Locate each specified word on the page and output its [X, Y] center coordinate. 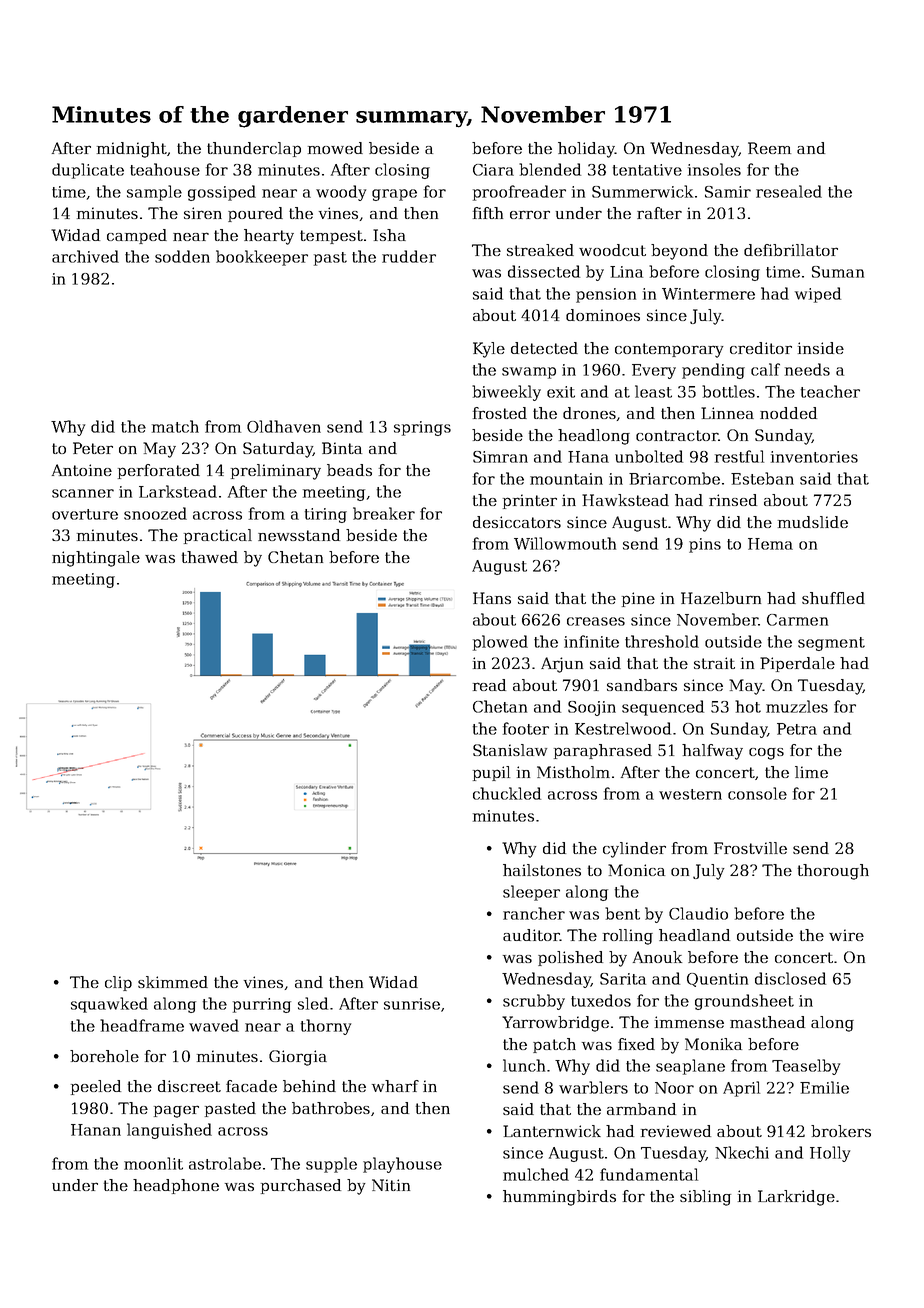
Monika [713, 1044]
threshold [662, 641]
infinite [591, 641]
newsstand [299, 535]
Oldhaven [284, 426]
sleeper [531, 893]
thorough [833, 872]
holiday [586, 150]
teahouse [165, 169]
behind [309, 1086]
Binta [342, 448]
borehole [104, 1056]
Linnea [727, 413]
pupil [491, 773]
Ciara [493, 170]
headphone [176, 1186]
